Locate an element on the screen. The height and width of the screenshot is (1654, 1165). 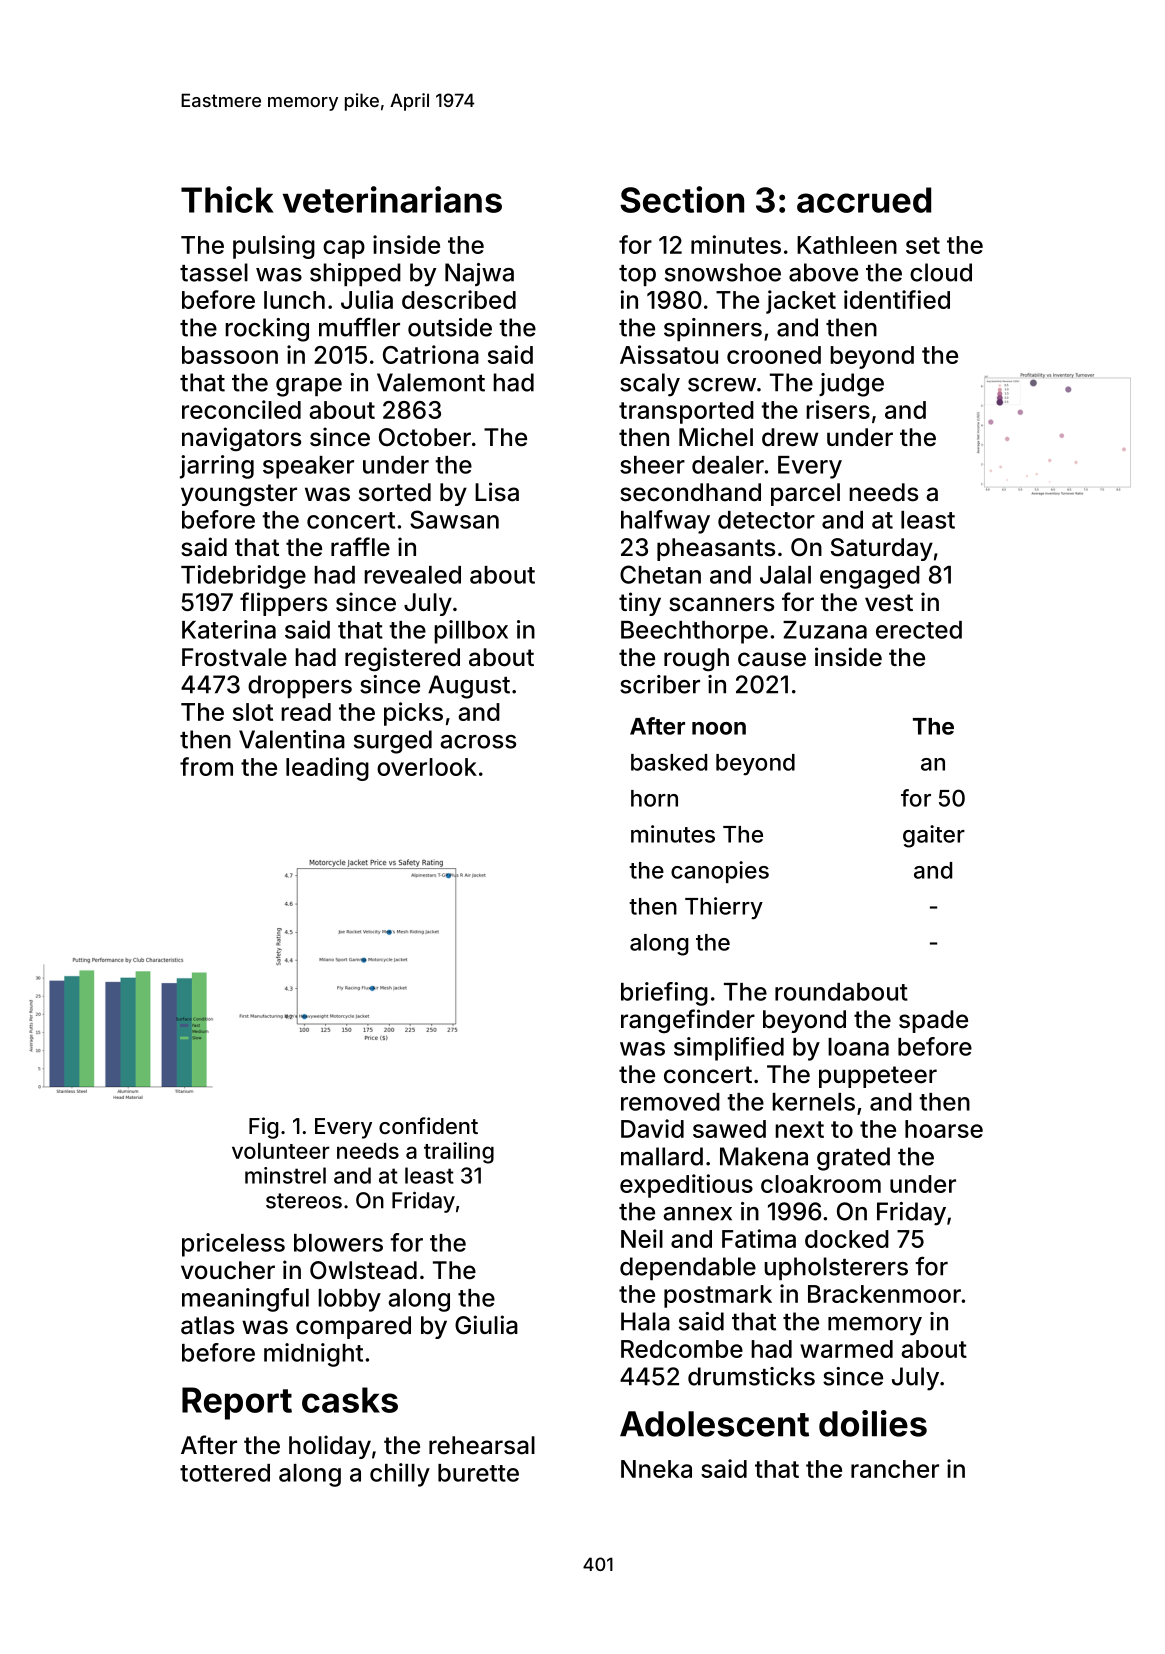
Ioana is located at coordinates (858, 1047).
